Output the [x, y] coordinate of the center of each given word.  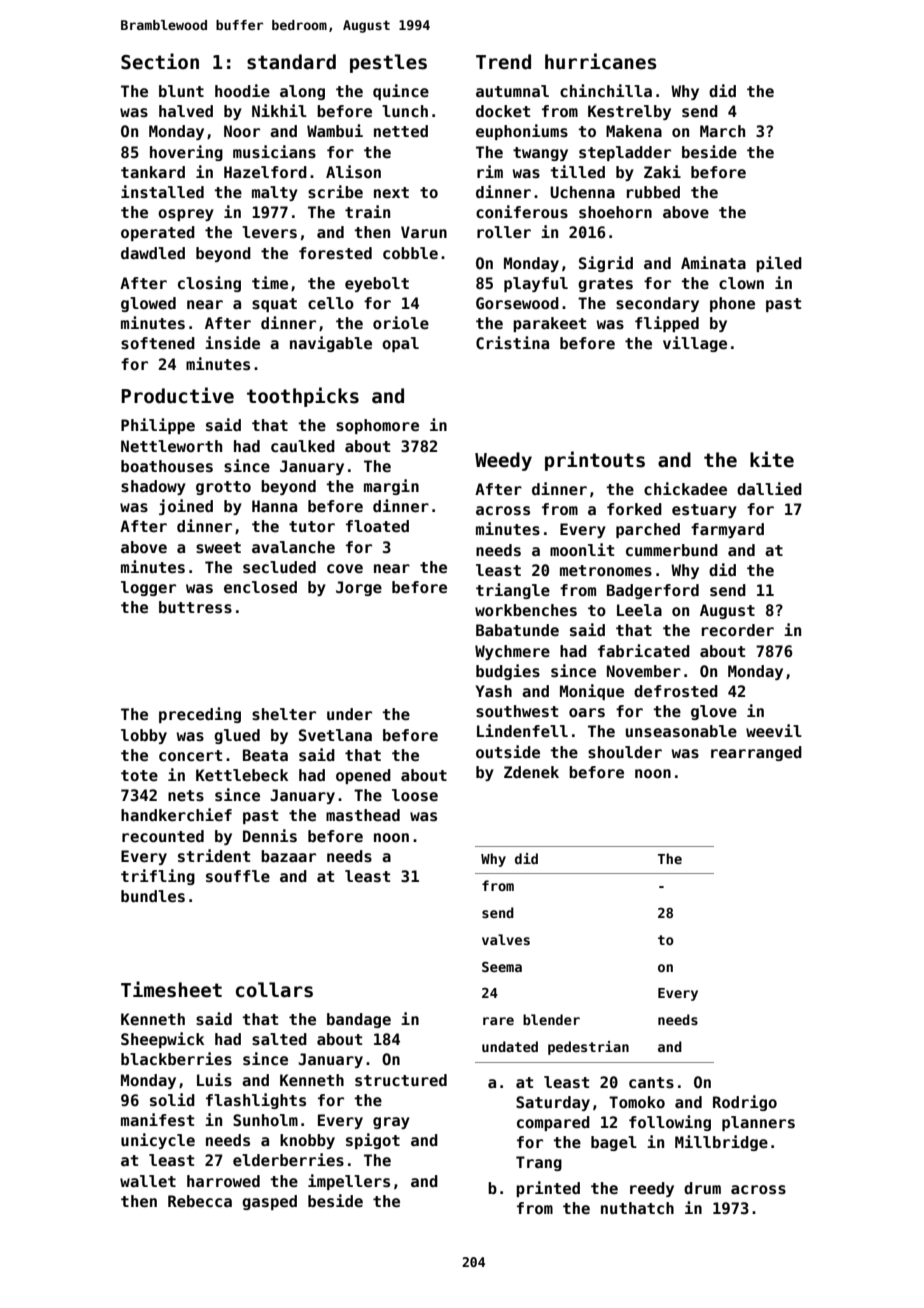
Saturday [553, 1103]
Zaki [662, 171]
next [391, 192]
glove [714, 712]
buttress [195, 607]
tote [139, 776]
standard [291, 62]
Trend [503, 62]
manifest [157, 1120]
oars [587, 713]
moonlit [582, 549]
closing [209, 284]
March [722, 131]
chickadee [685, 489]
